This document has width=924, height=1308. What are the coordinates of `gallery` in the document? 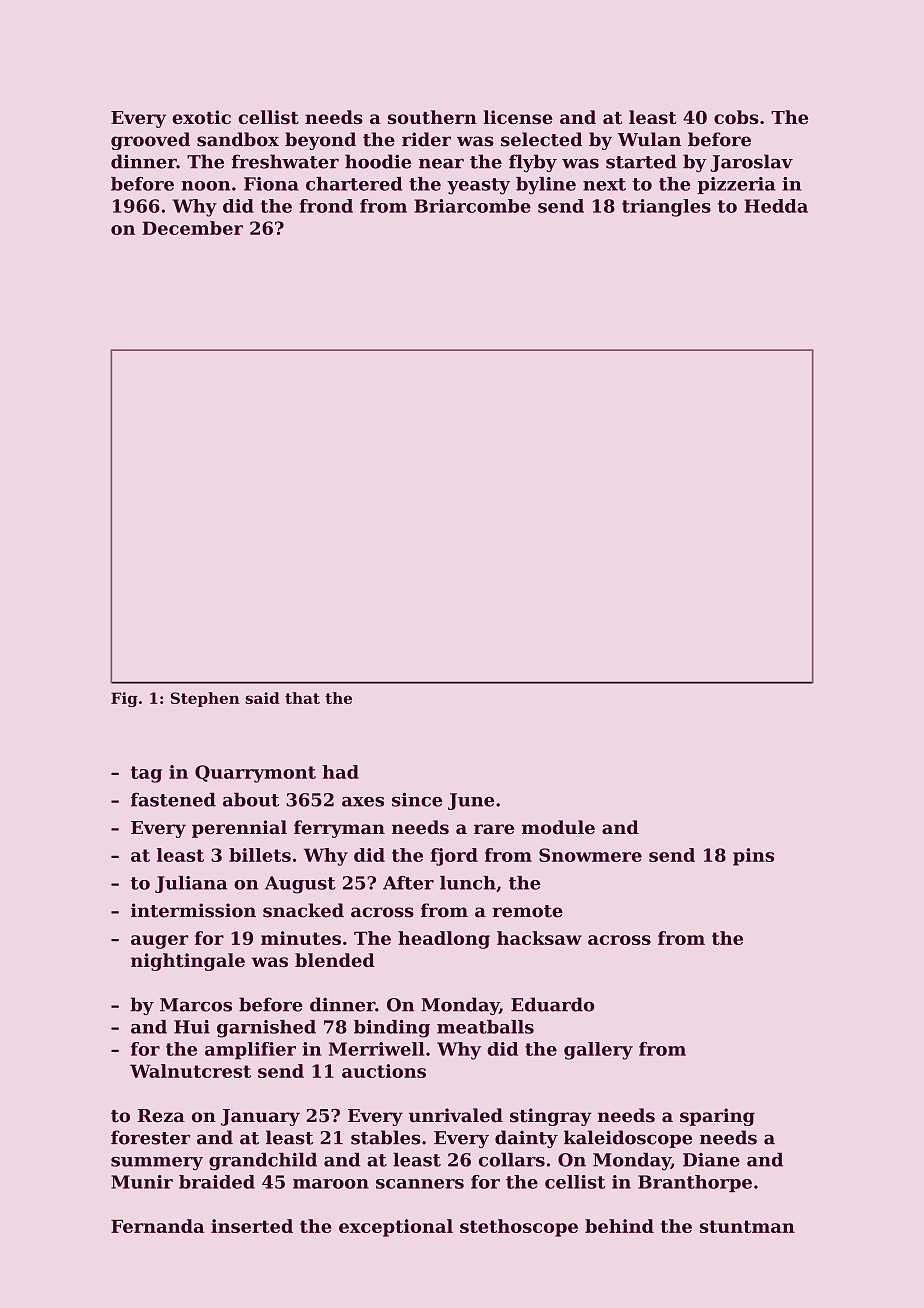 It's located at (598, 1051).
